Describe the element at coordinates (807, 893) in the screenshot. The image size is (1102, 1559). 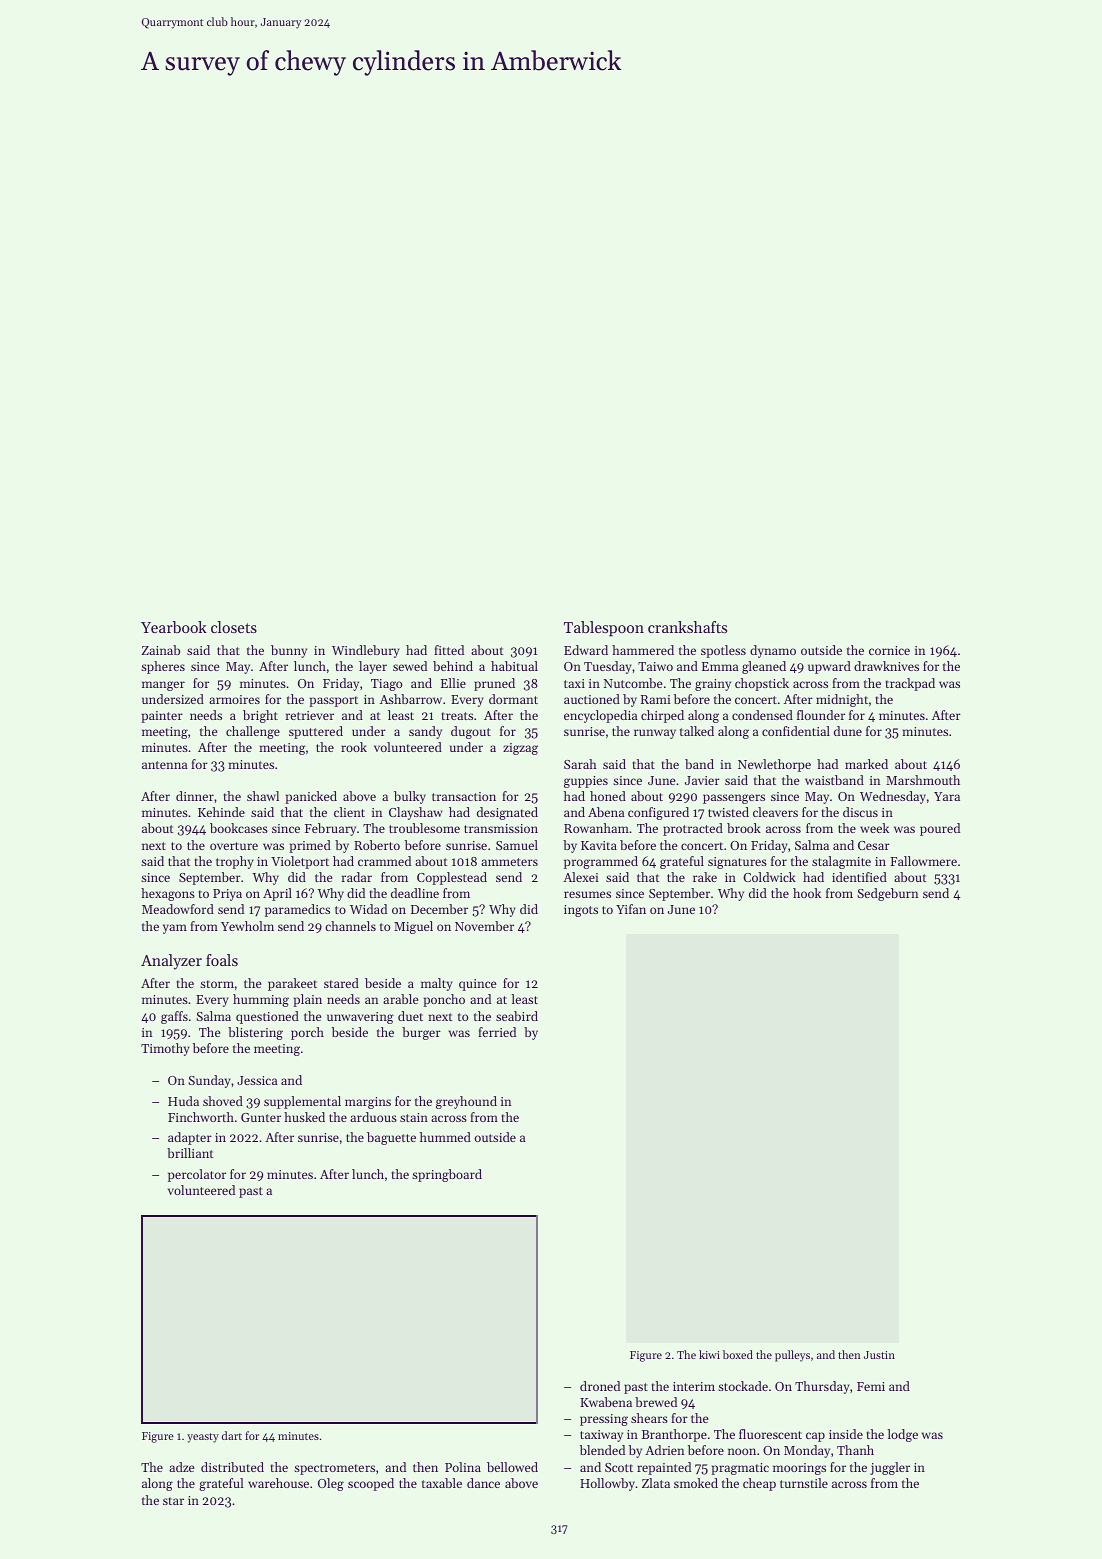
I see `hook` at that location.
